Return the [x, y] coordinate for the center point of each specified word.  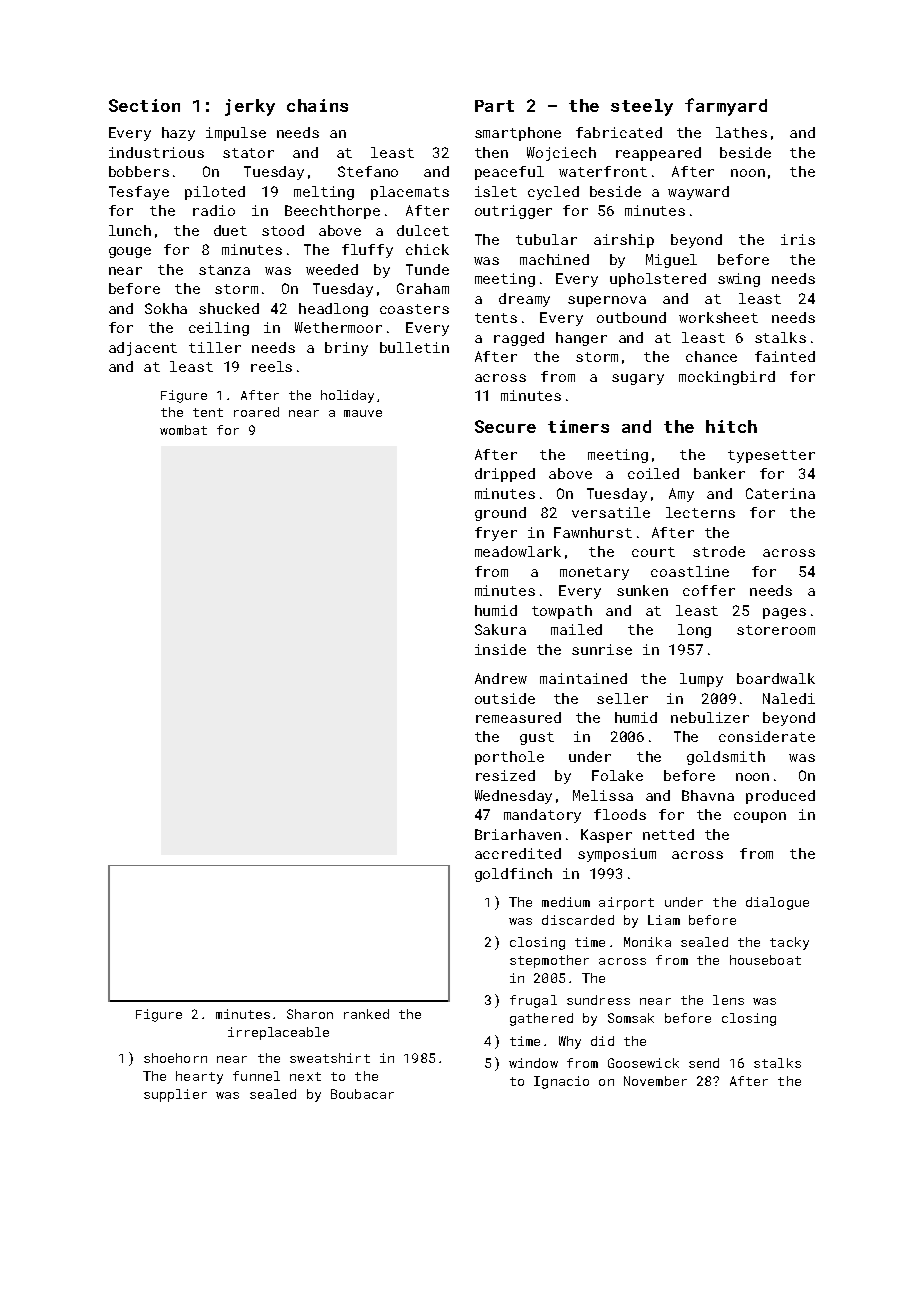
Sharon [310, 1014]
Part [494, 106]
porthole [509, 758]
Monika [647, 942]
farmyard [726, 107]
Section [144, 105]
